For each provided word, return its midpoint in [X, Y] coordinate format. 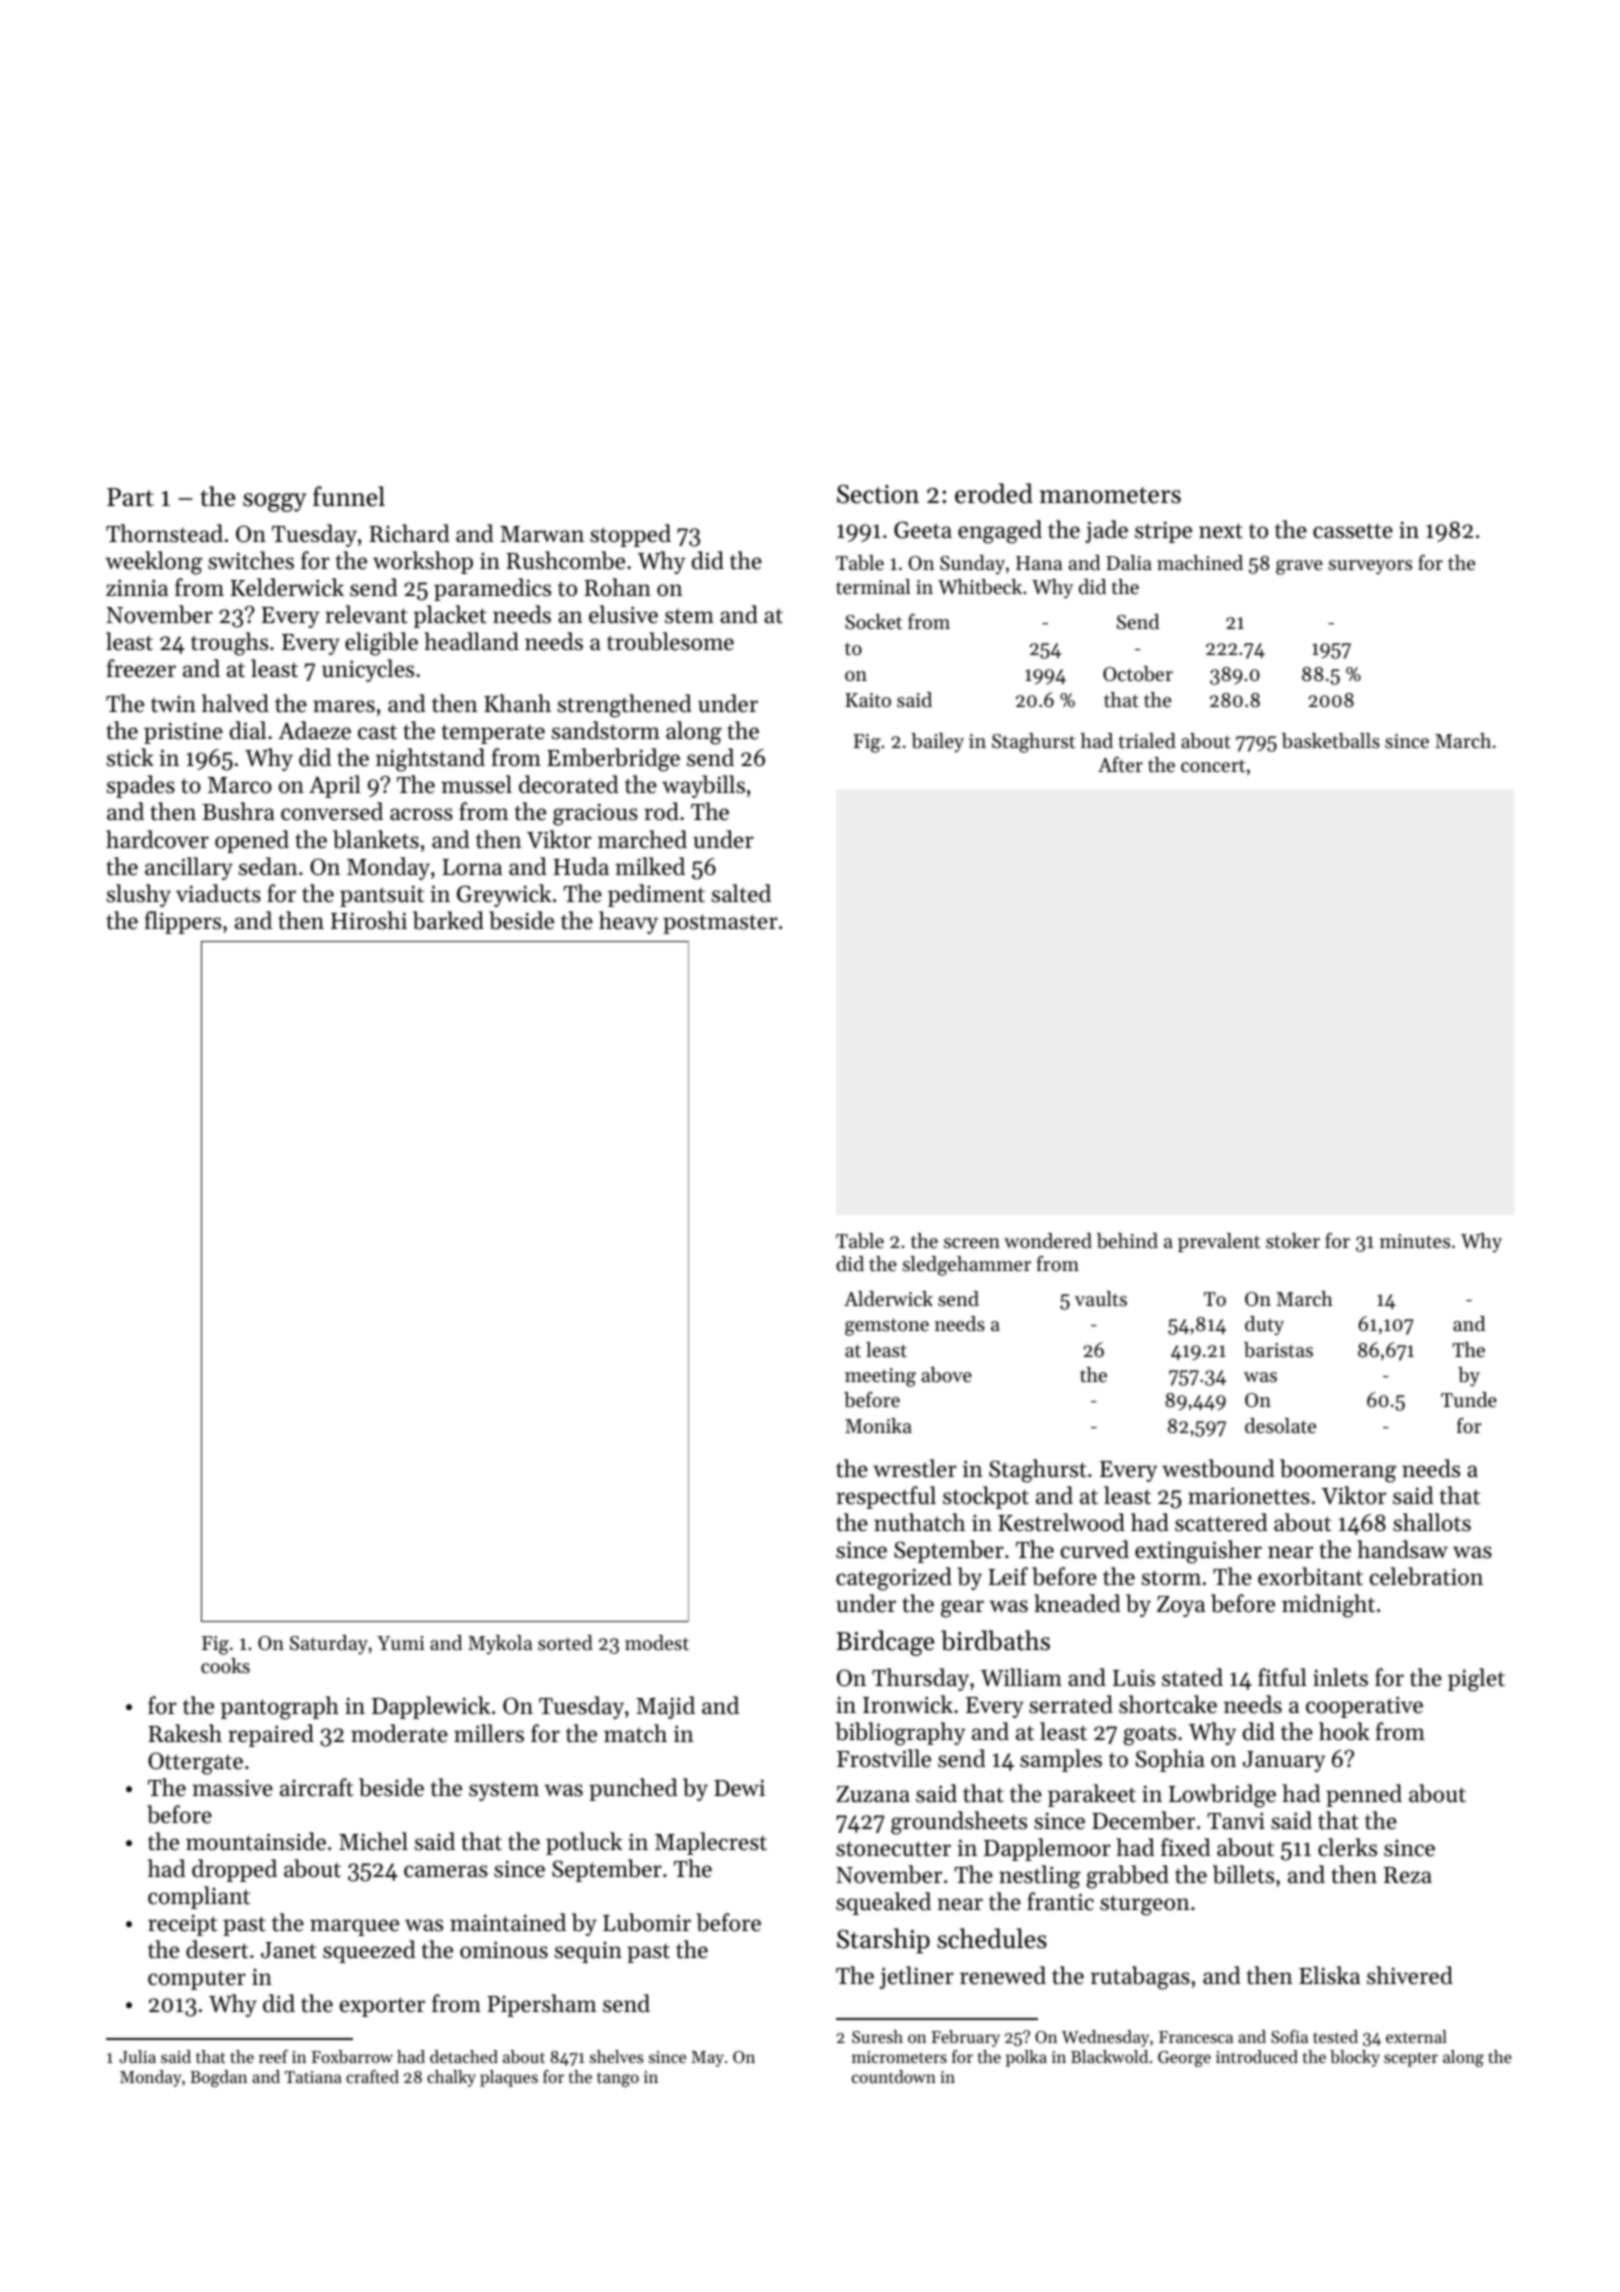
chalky [451, 2078]
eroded [994, 493]
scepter [1411, 2059]
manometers [1110, 495]
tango [618, 2079]
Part [130, 497]
